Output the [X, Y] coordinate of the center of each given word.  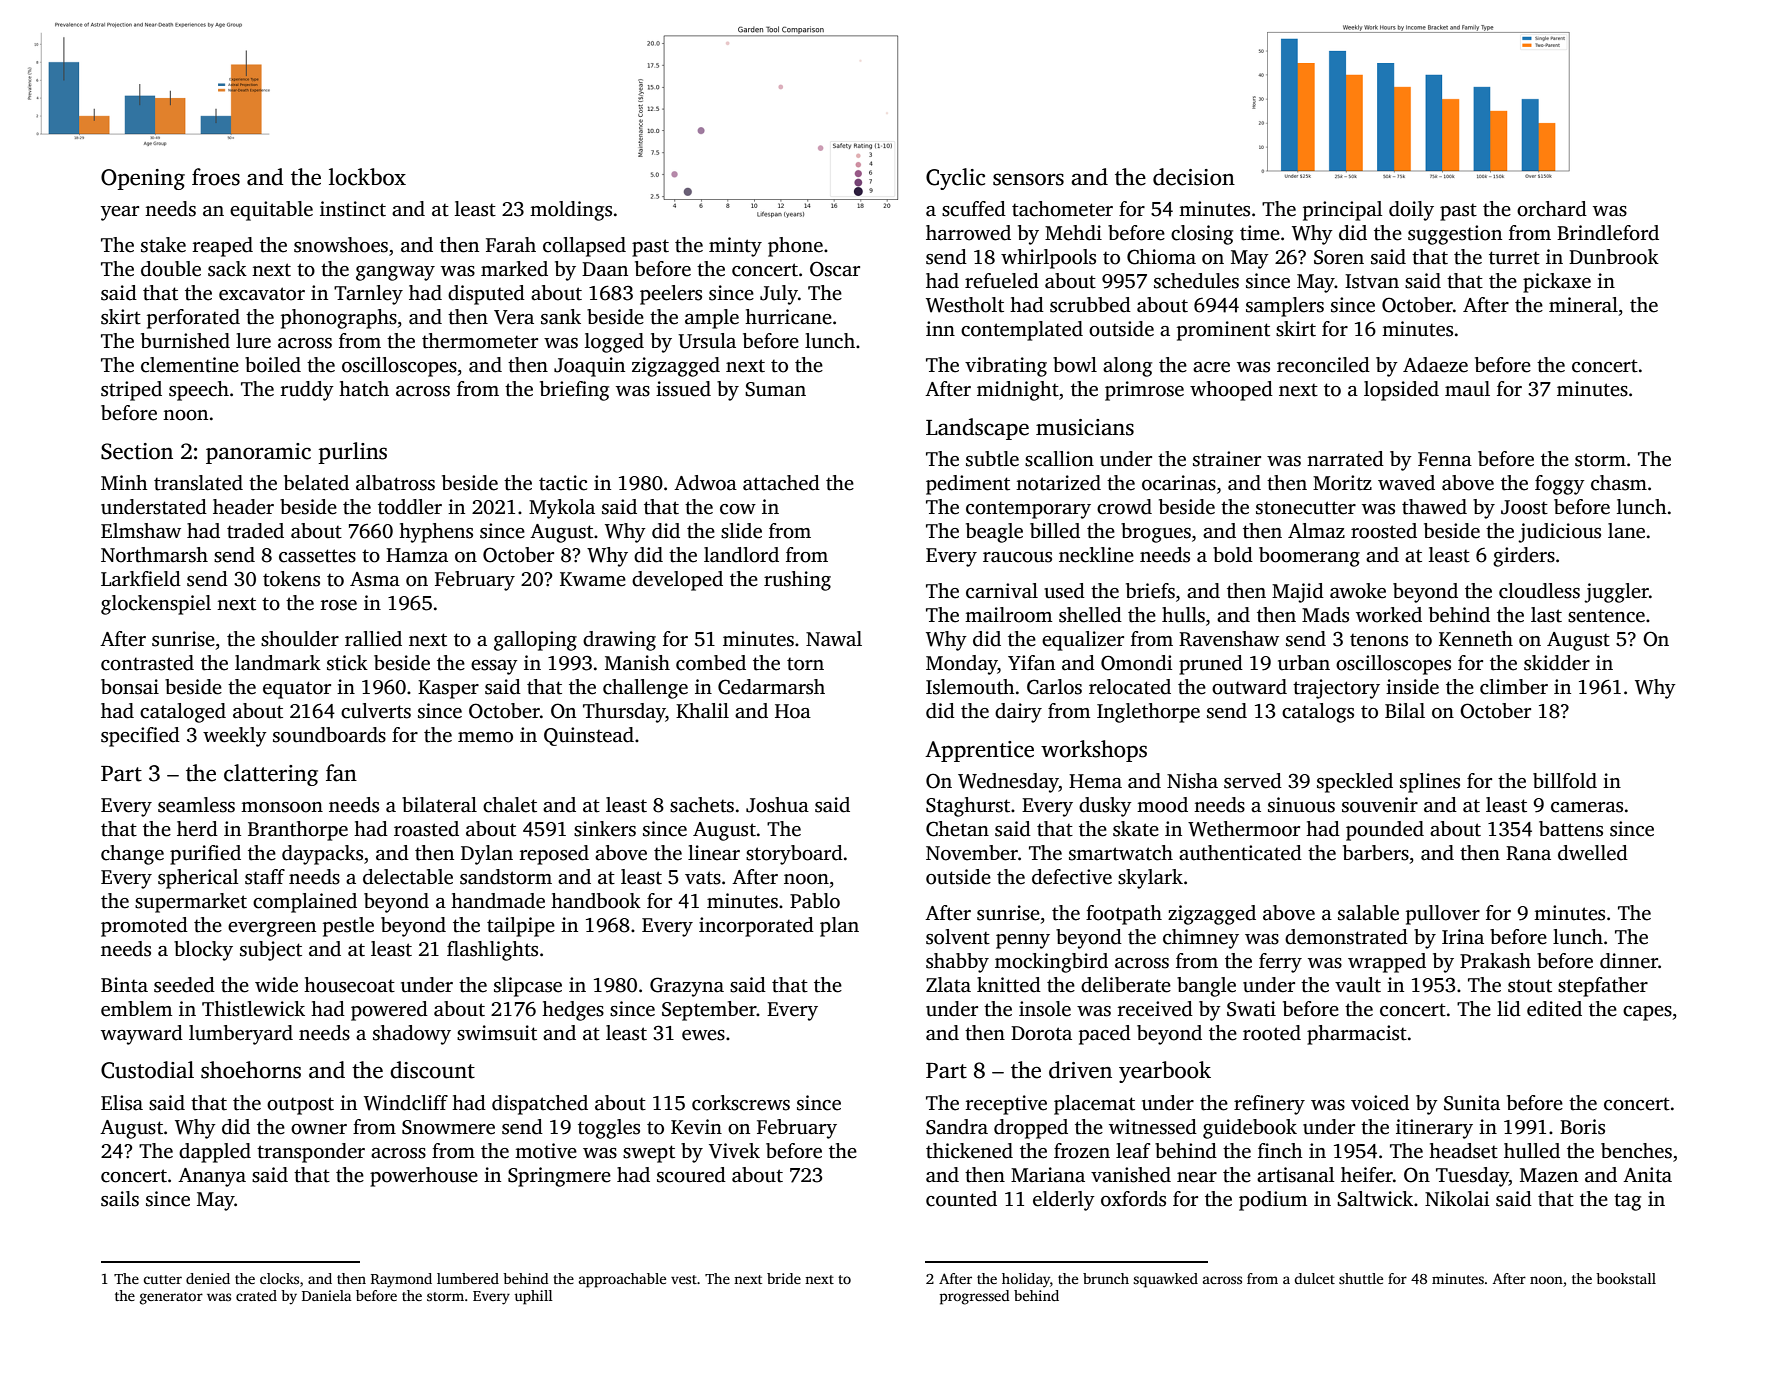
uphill [533, 1297]
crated [256, 1295]
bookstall [1626, 1278]
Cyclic [955, 179]
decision [1194, 177]
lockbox [367, 177]
